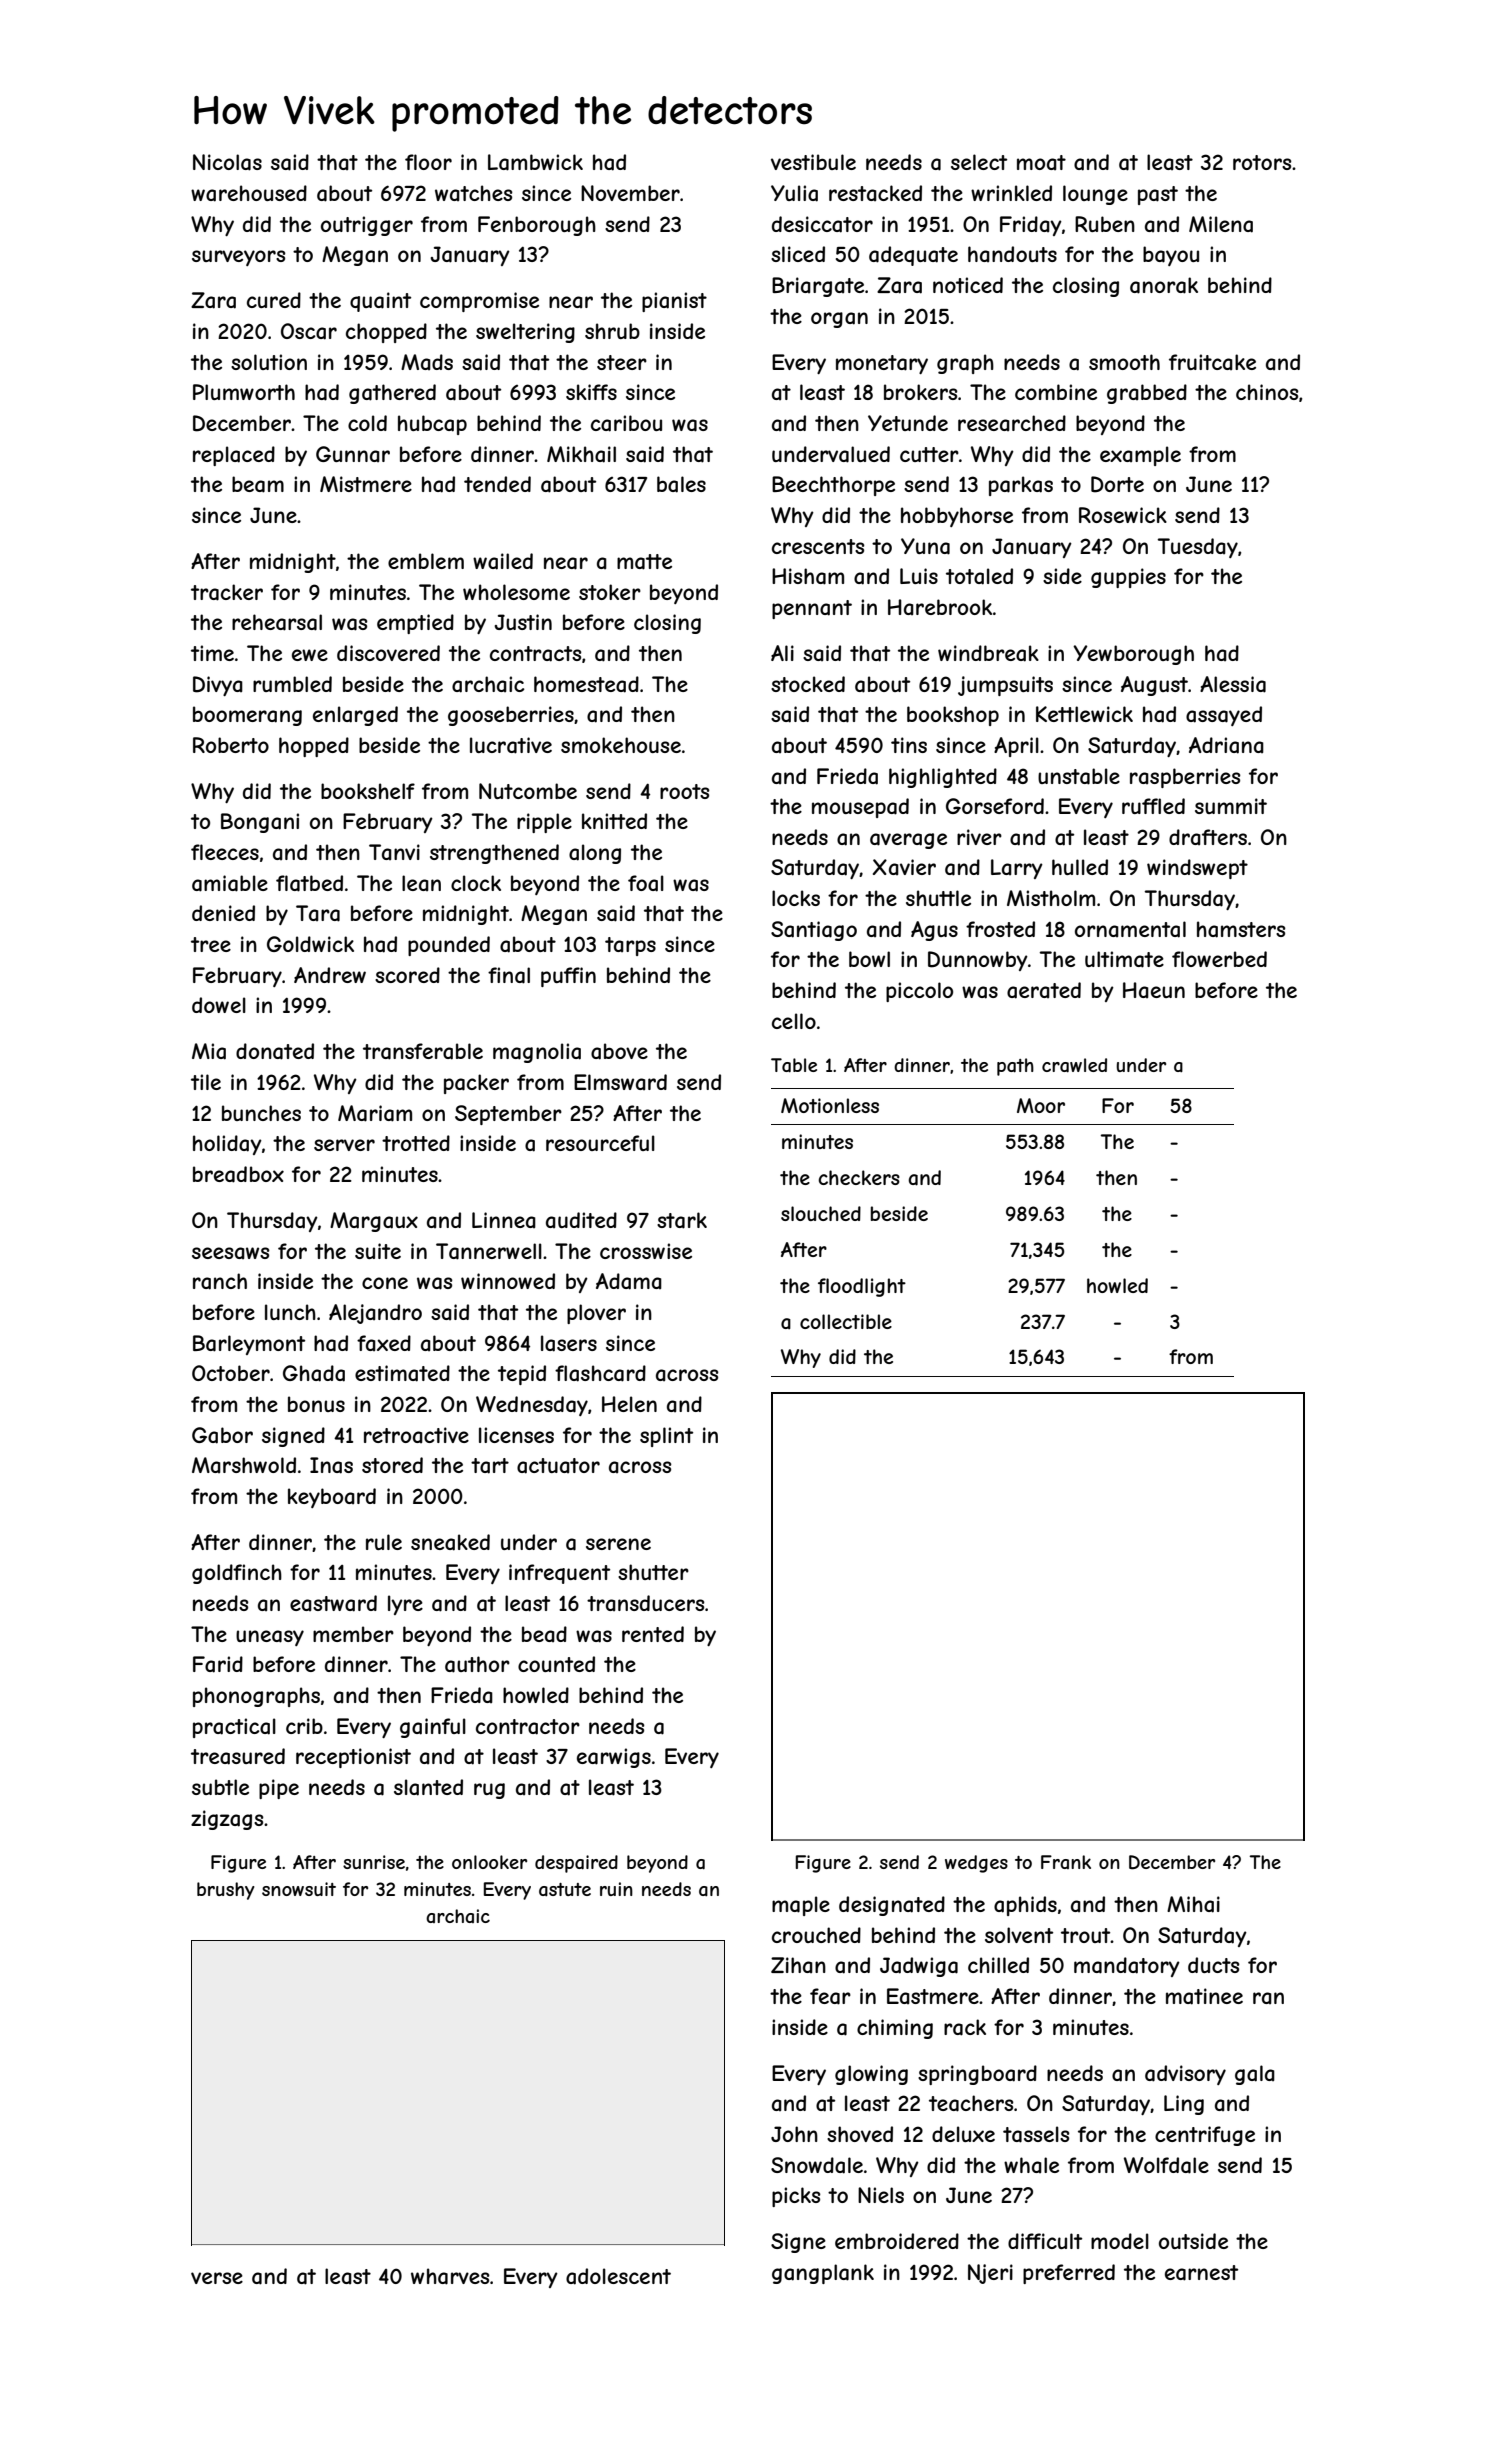  Describe the element at coordinates (953, 716) in the image. I see `bookshop` at that location.
